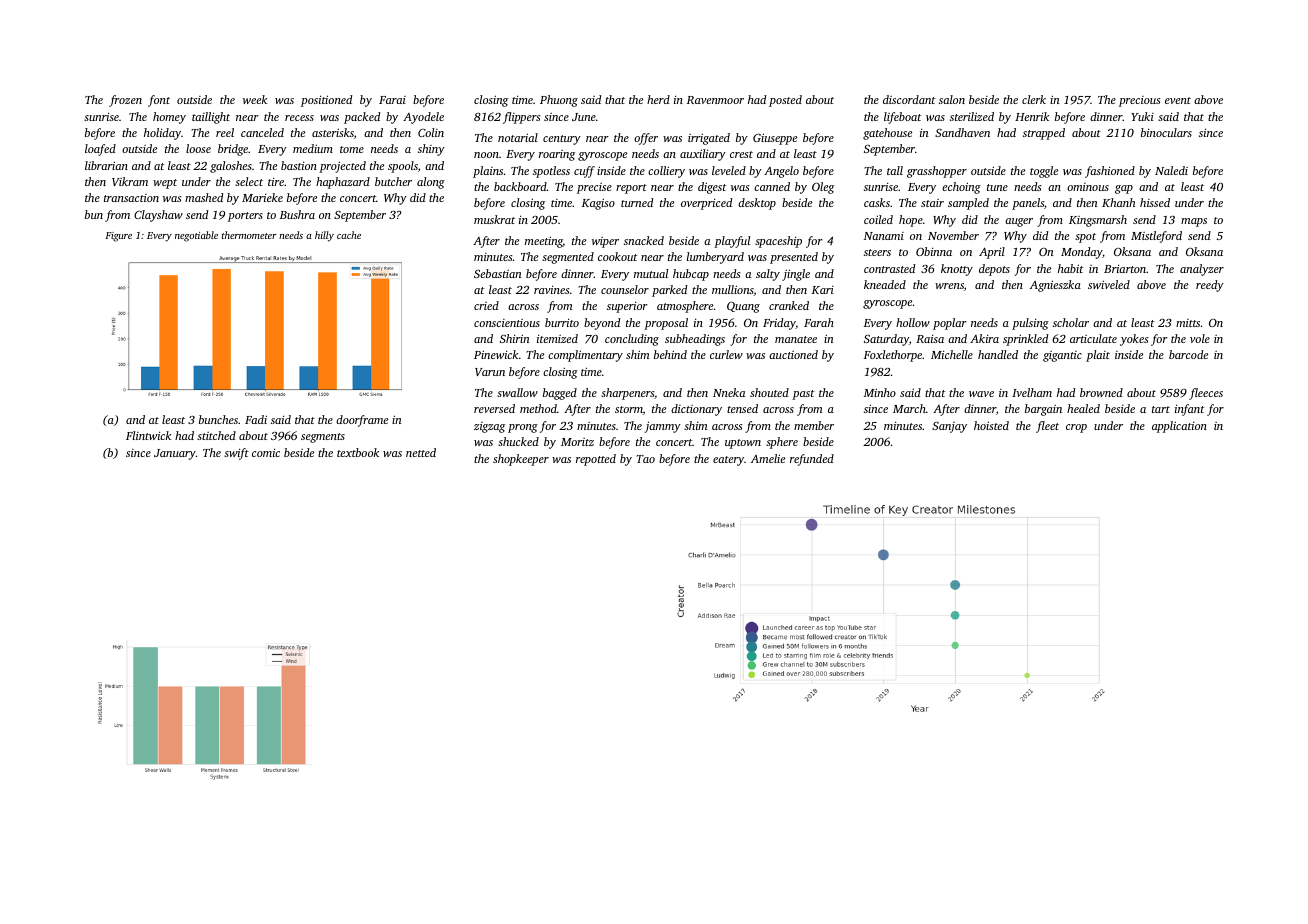 The height and width of the image is (924, 1308). What do you see at coordinates (729, 392) in the image?
I see `Nneka` at bounding box center [729, 392].
